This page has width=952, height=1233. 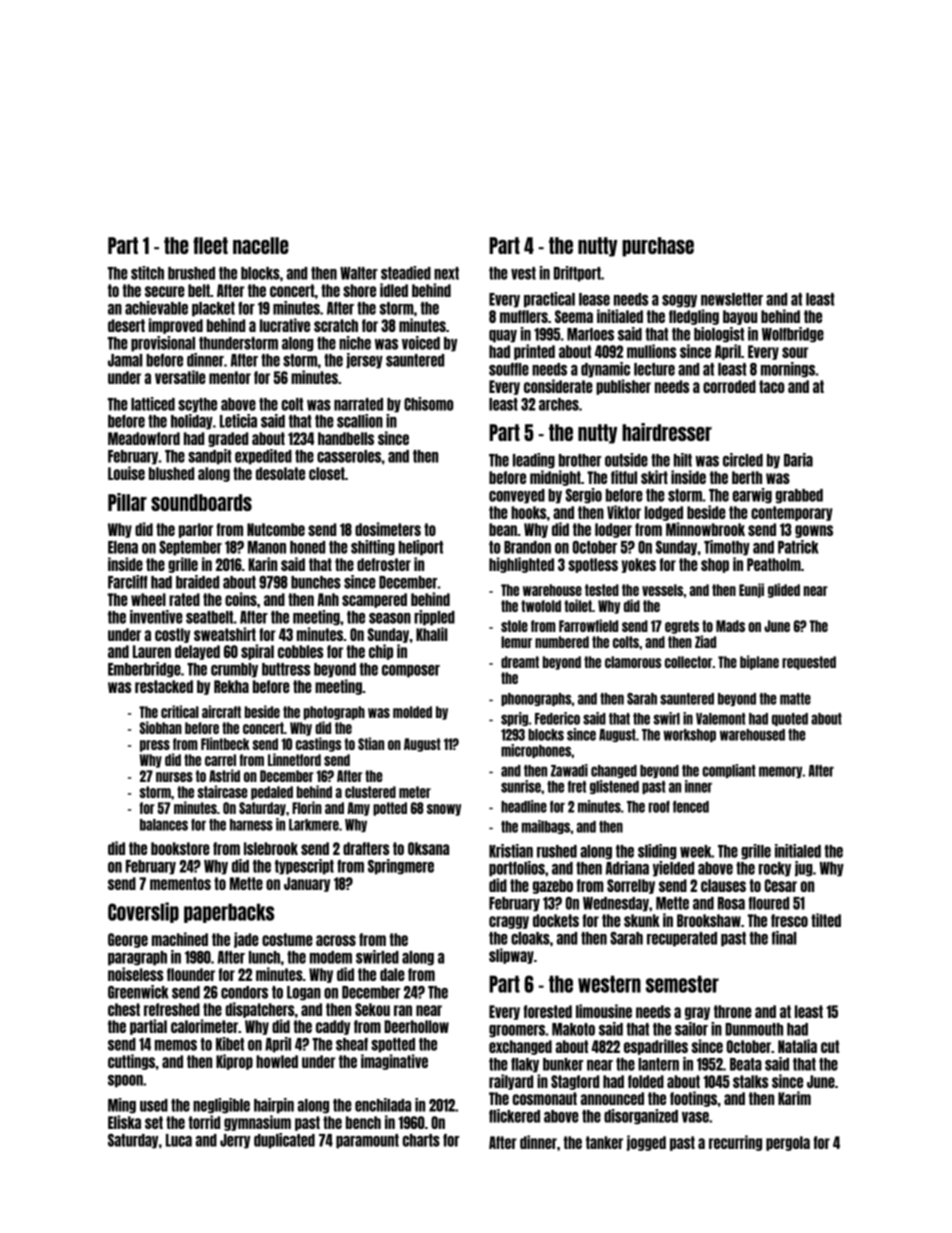 I want to click on Eliska, so click(x=124, y=1122).
